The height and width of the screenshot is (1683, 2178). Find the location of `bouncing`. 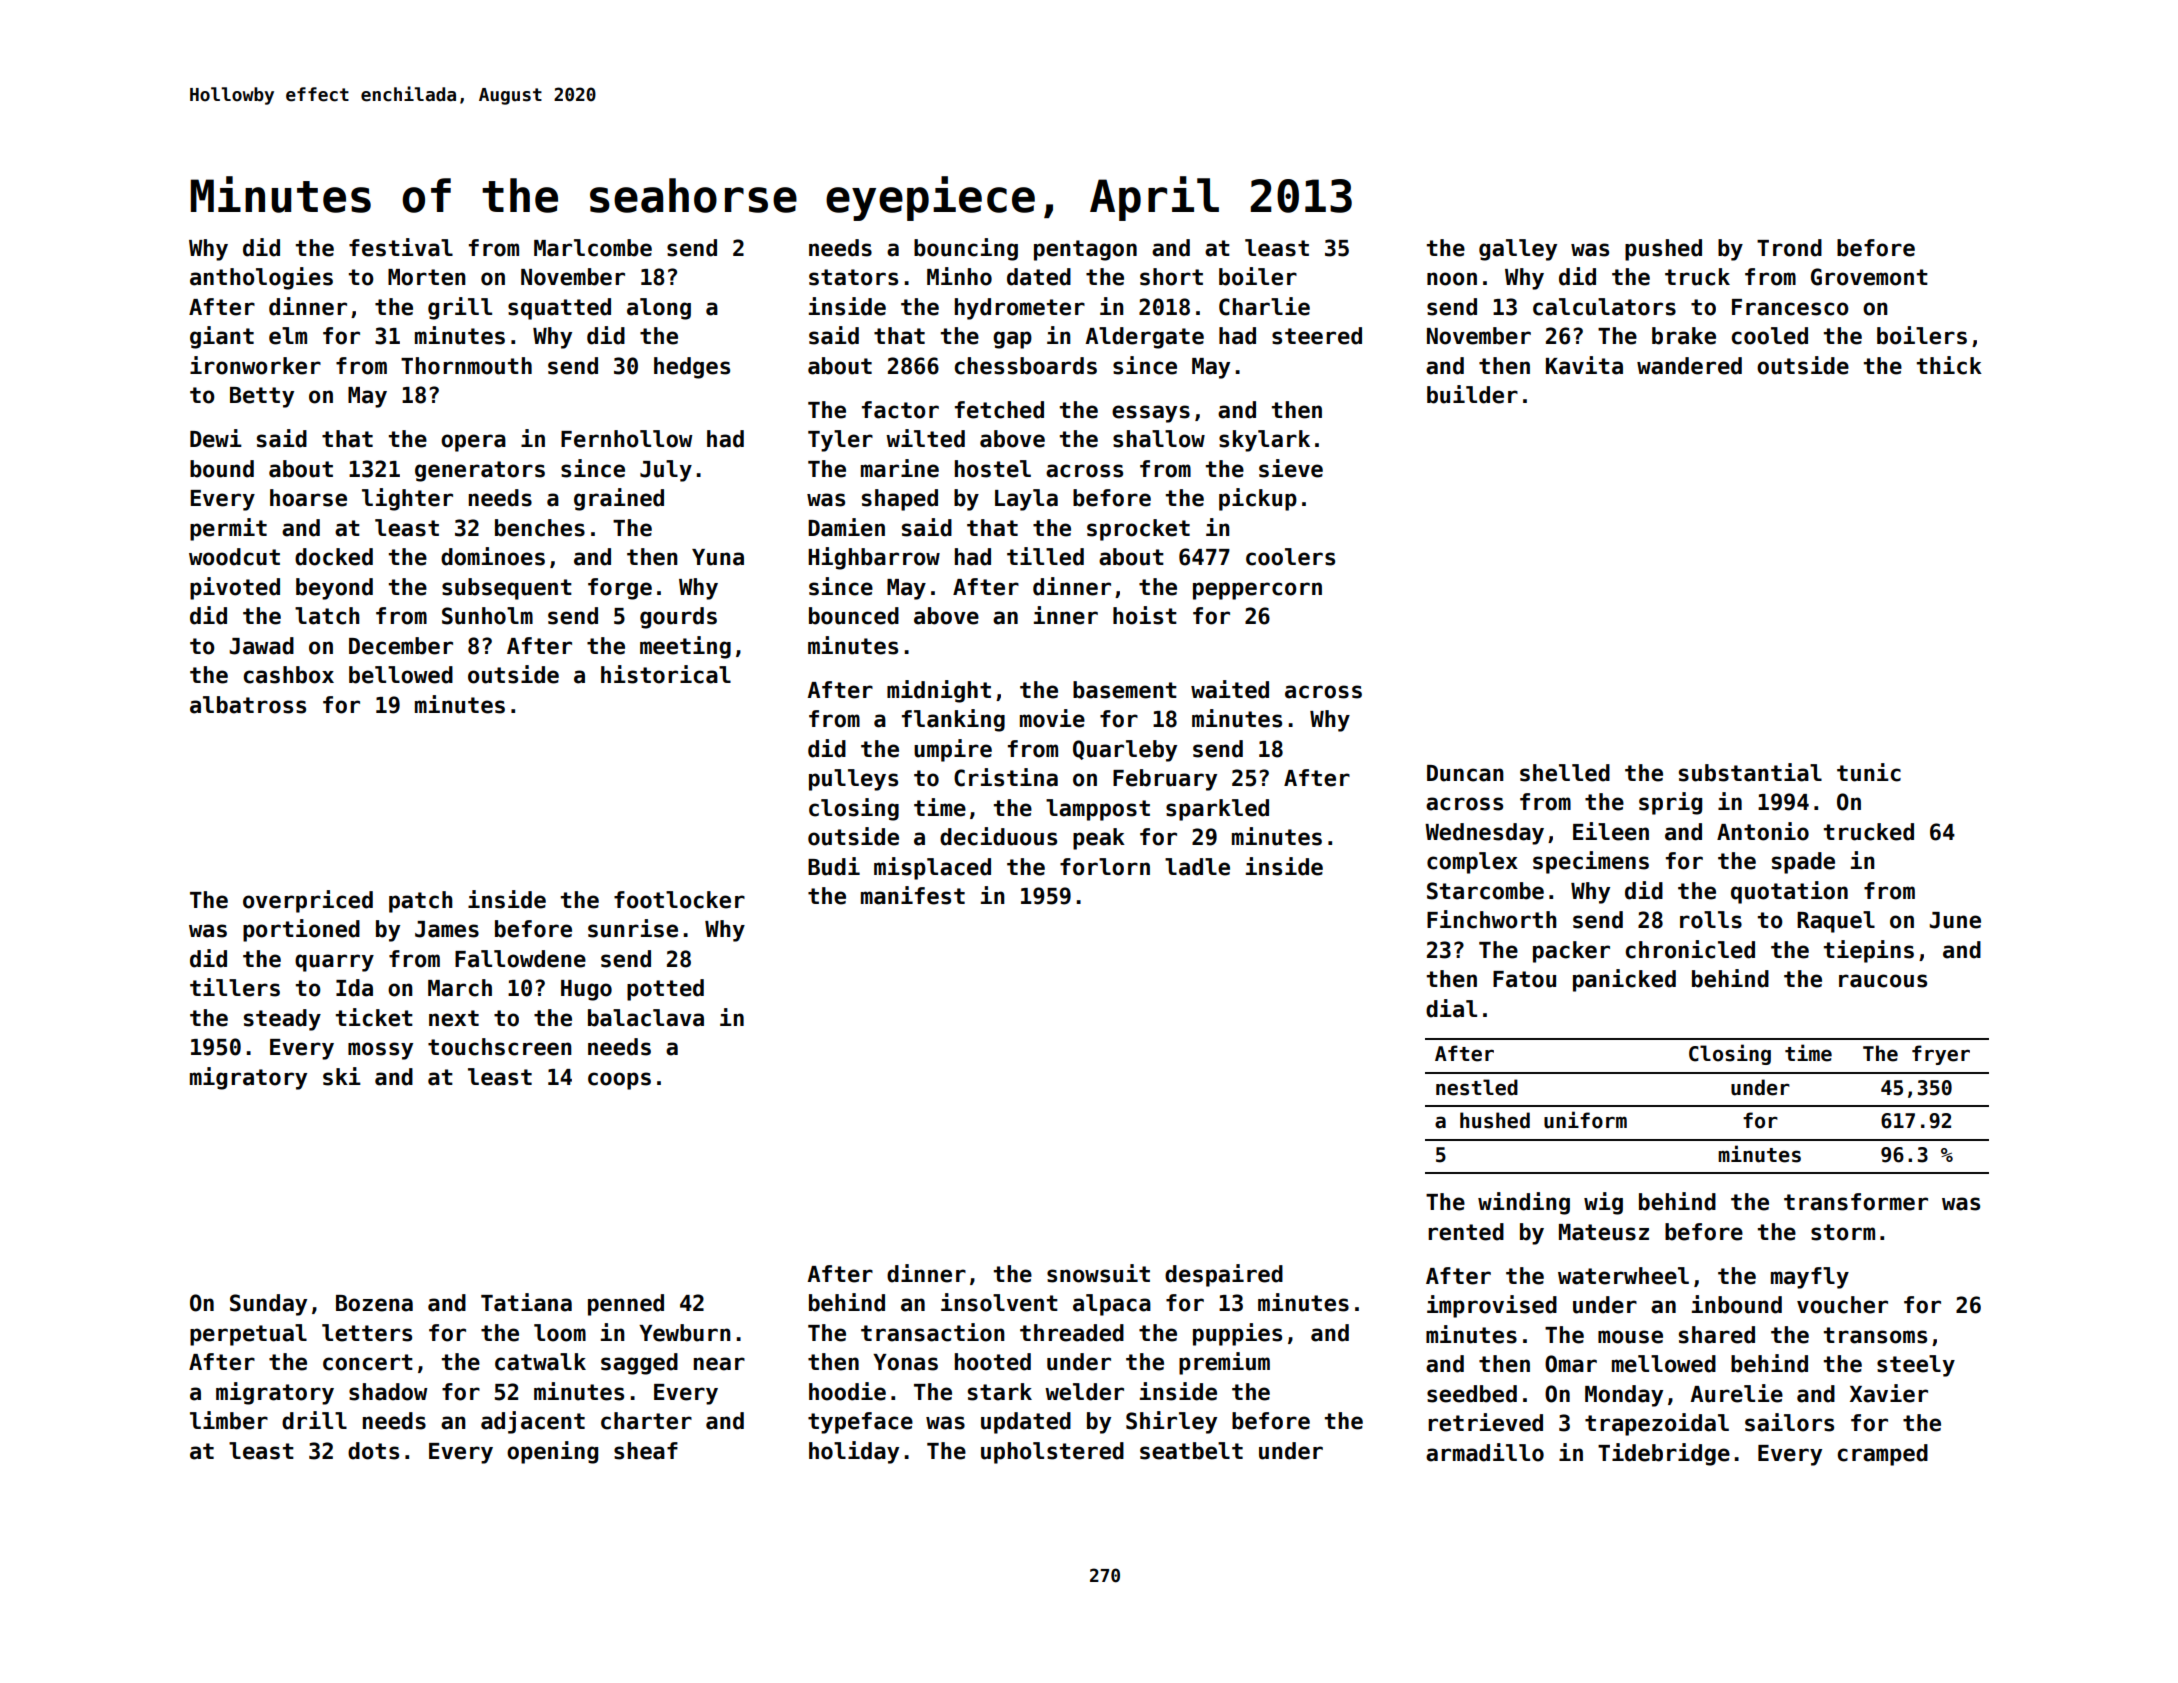

bouncing is located at coordinates (966, 249).
